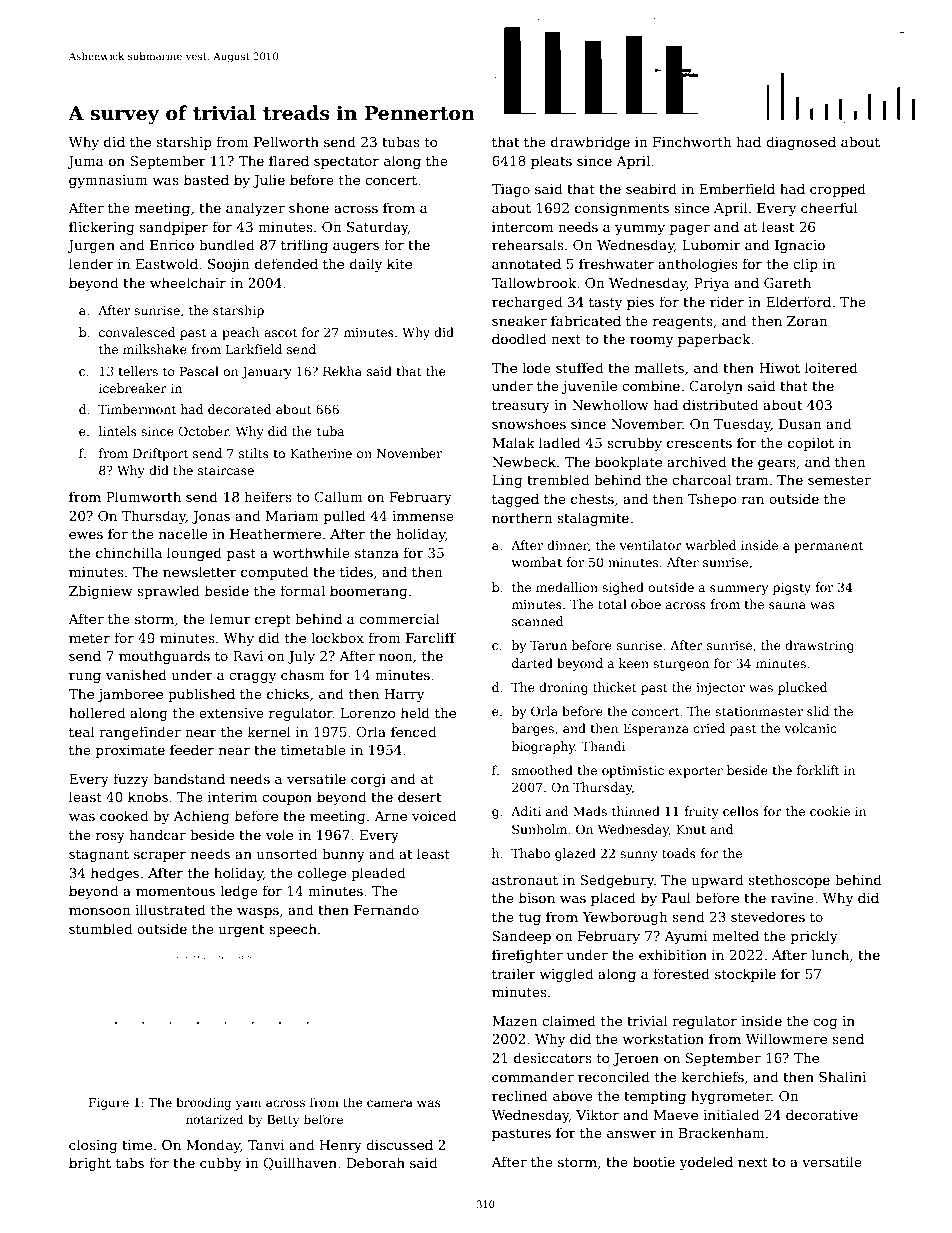 The width and height of the page is (952, 1233). I want to click on reclined, so click(520, 1095).
